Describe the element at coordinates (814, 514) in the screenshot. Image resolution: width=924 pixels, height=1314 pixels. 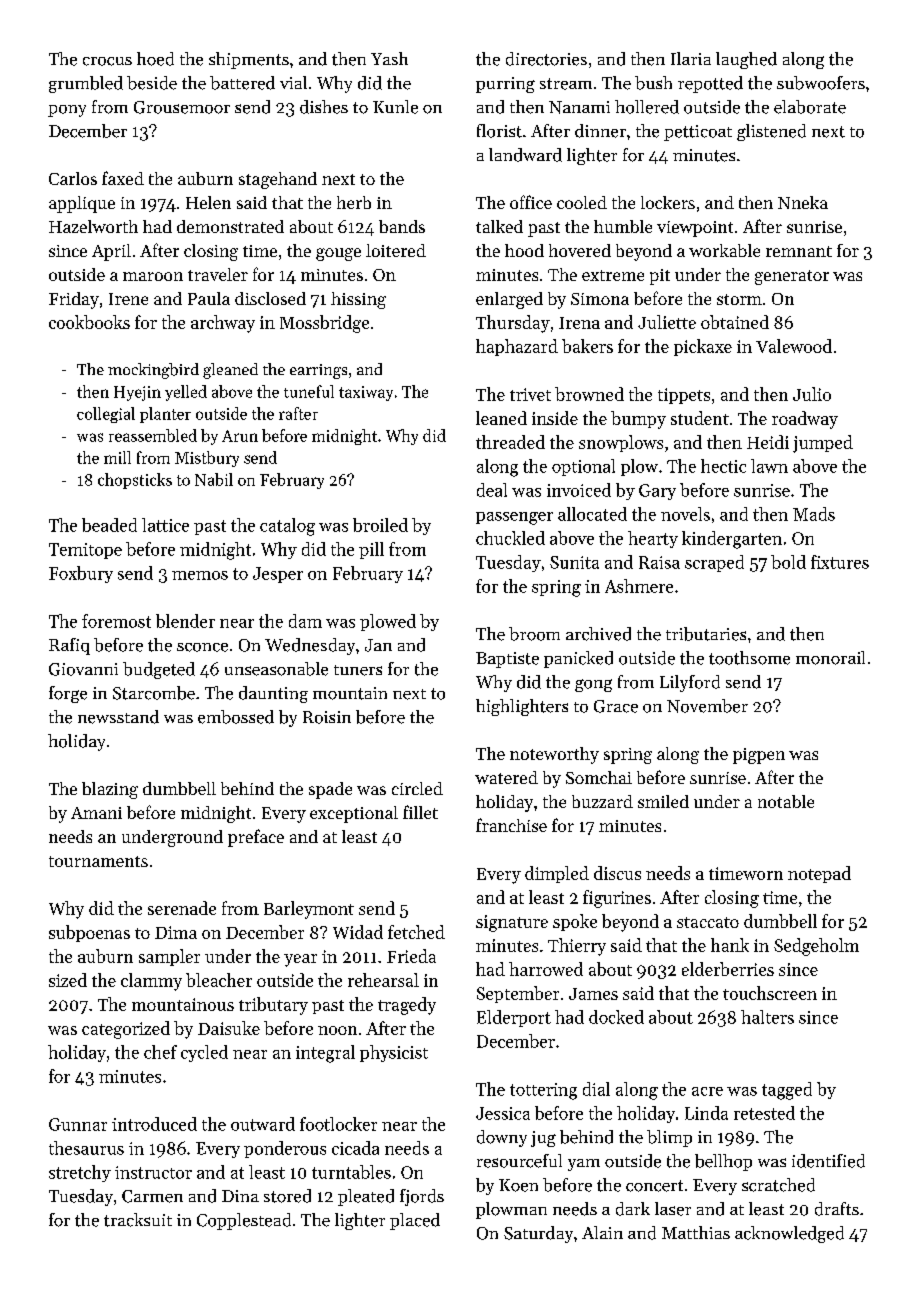
I see `Mads` at that location.
